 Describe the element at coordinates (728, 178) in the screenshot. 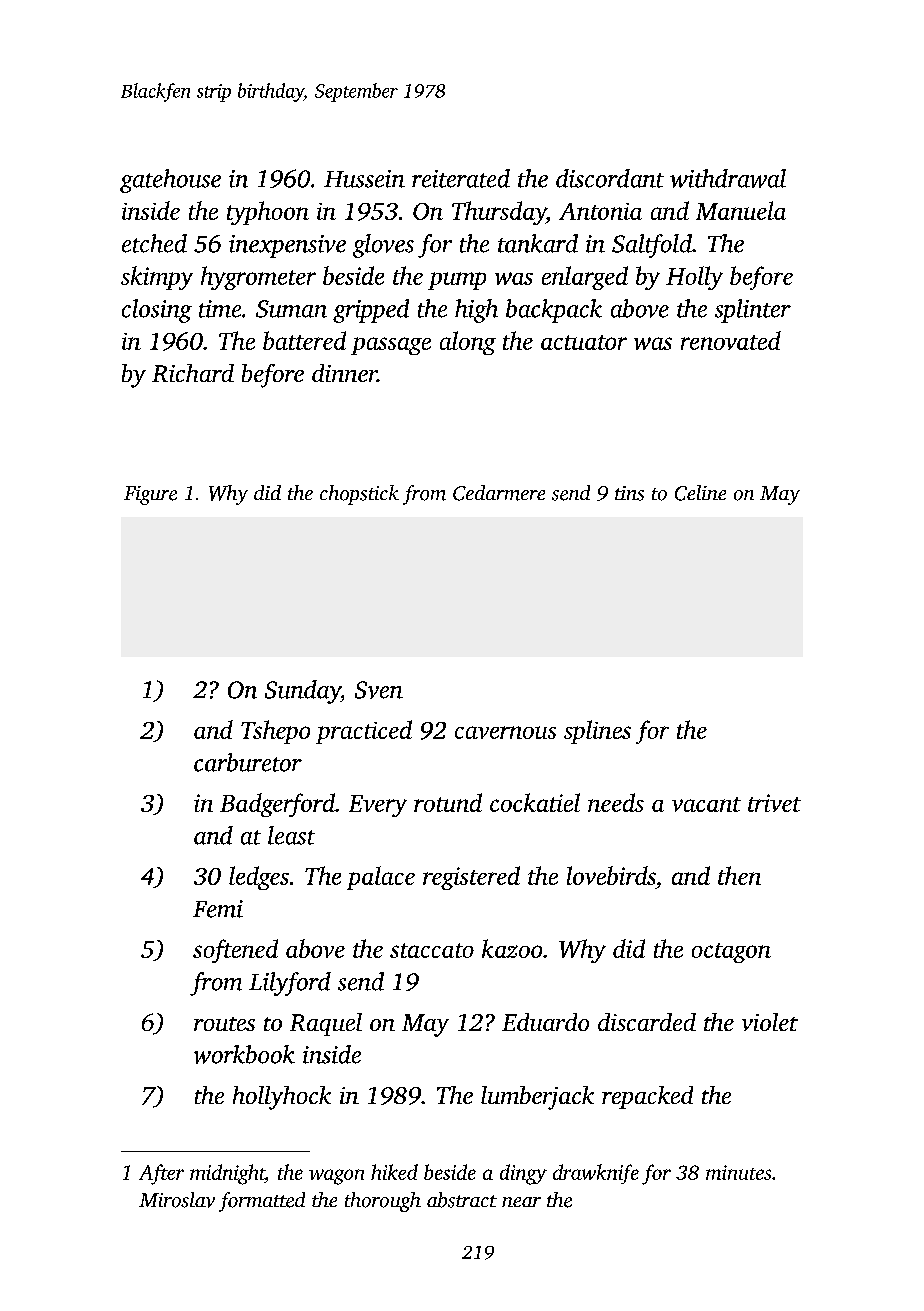

I see `withdrawal` at that location.
